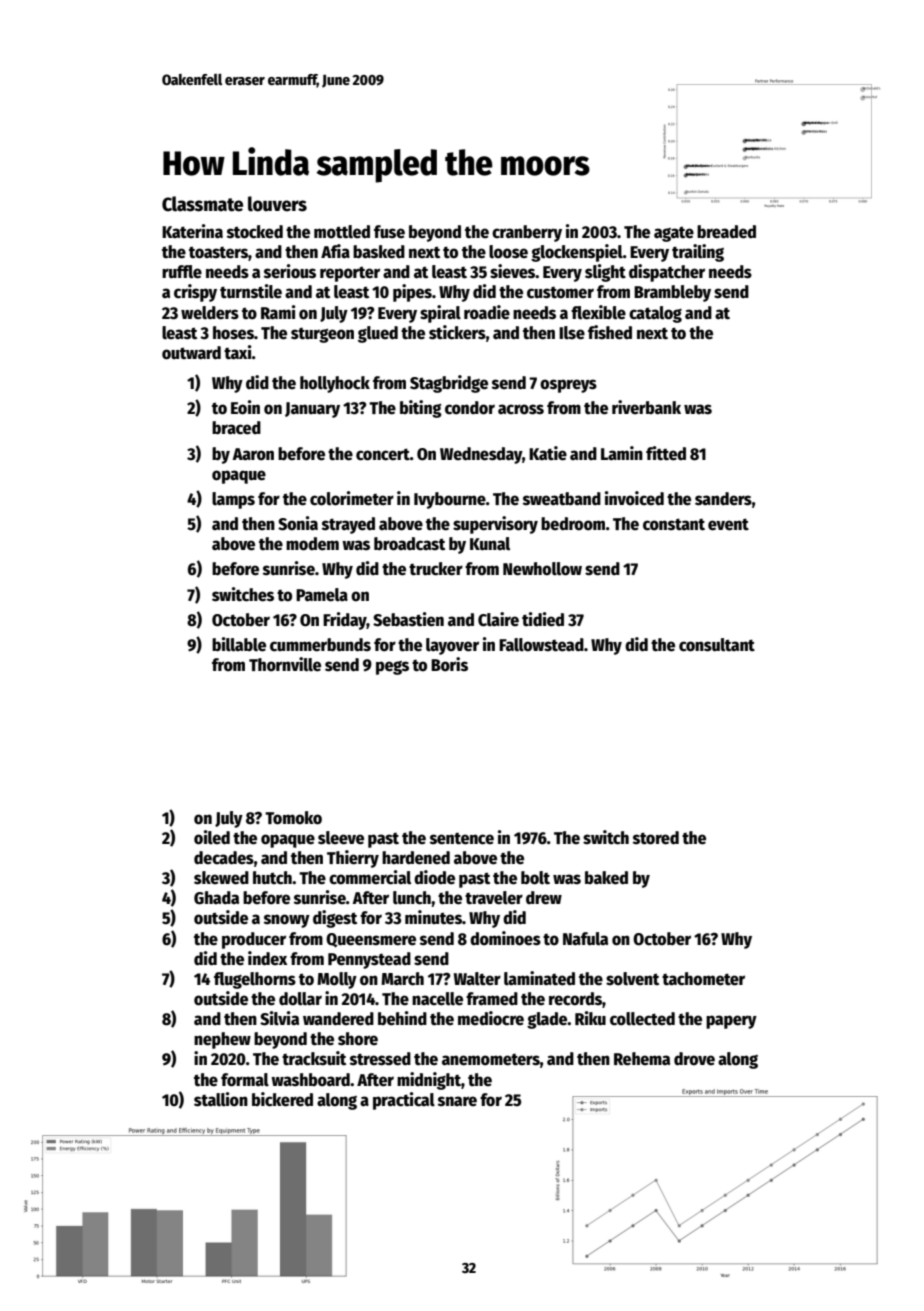  What do you see at coordinates (498, 619) in the screenshot?
I see `Claire` at bounding box center [498, 619].
